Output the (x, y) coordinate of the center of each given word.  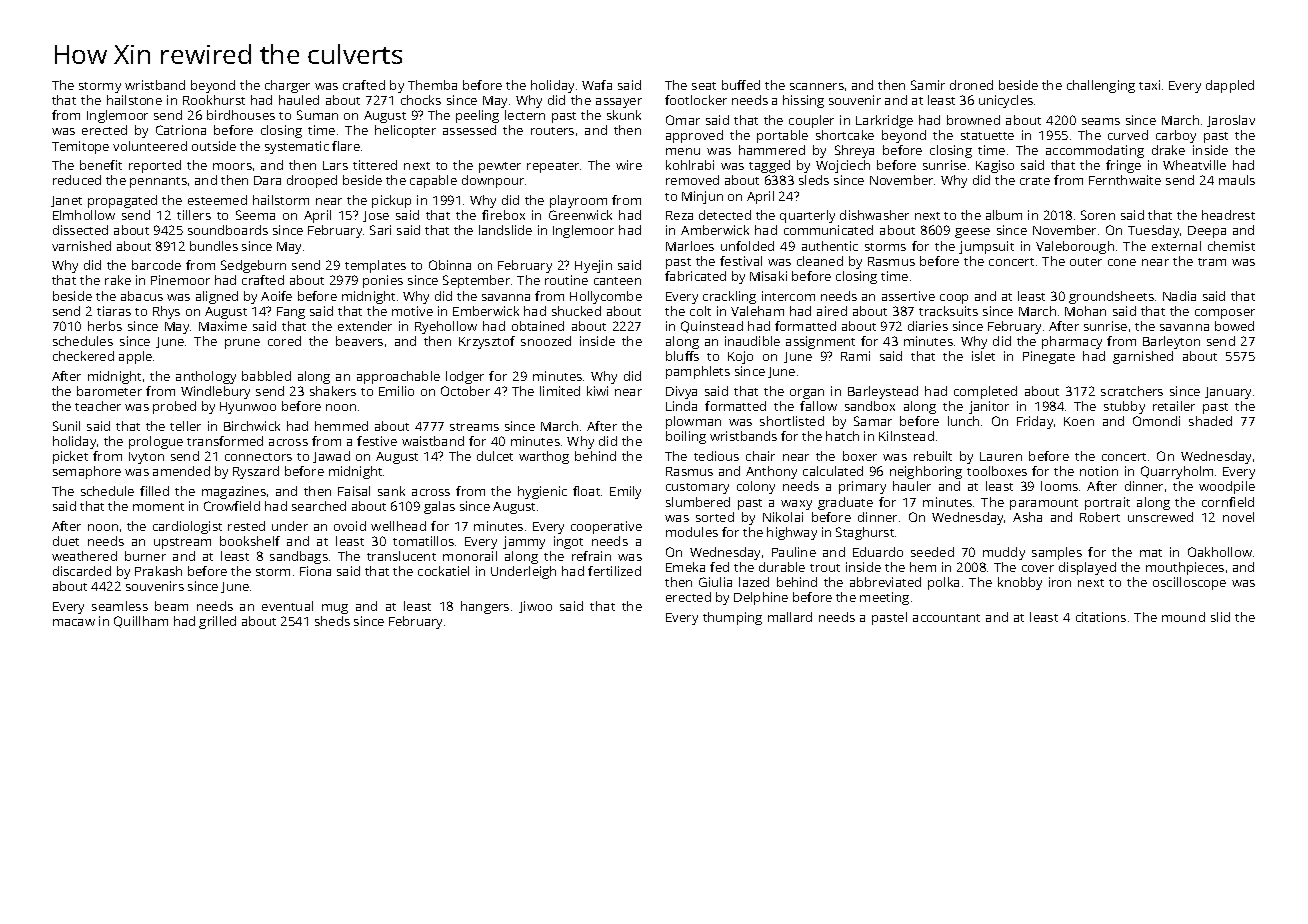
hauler (912, 486)
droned (971, 85)
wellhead (398, 526)
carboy (1176, 136)
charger (287, 86)
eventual (287, 606)
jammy (524, 542)
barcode (156, 265)
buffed (741, 85)
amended (181, 471)
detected (725, 215)
